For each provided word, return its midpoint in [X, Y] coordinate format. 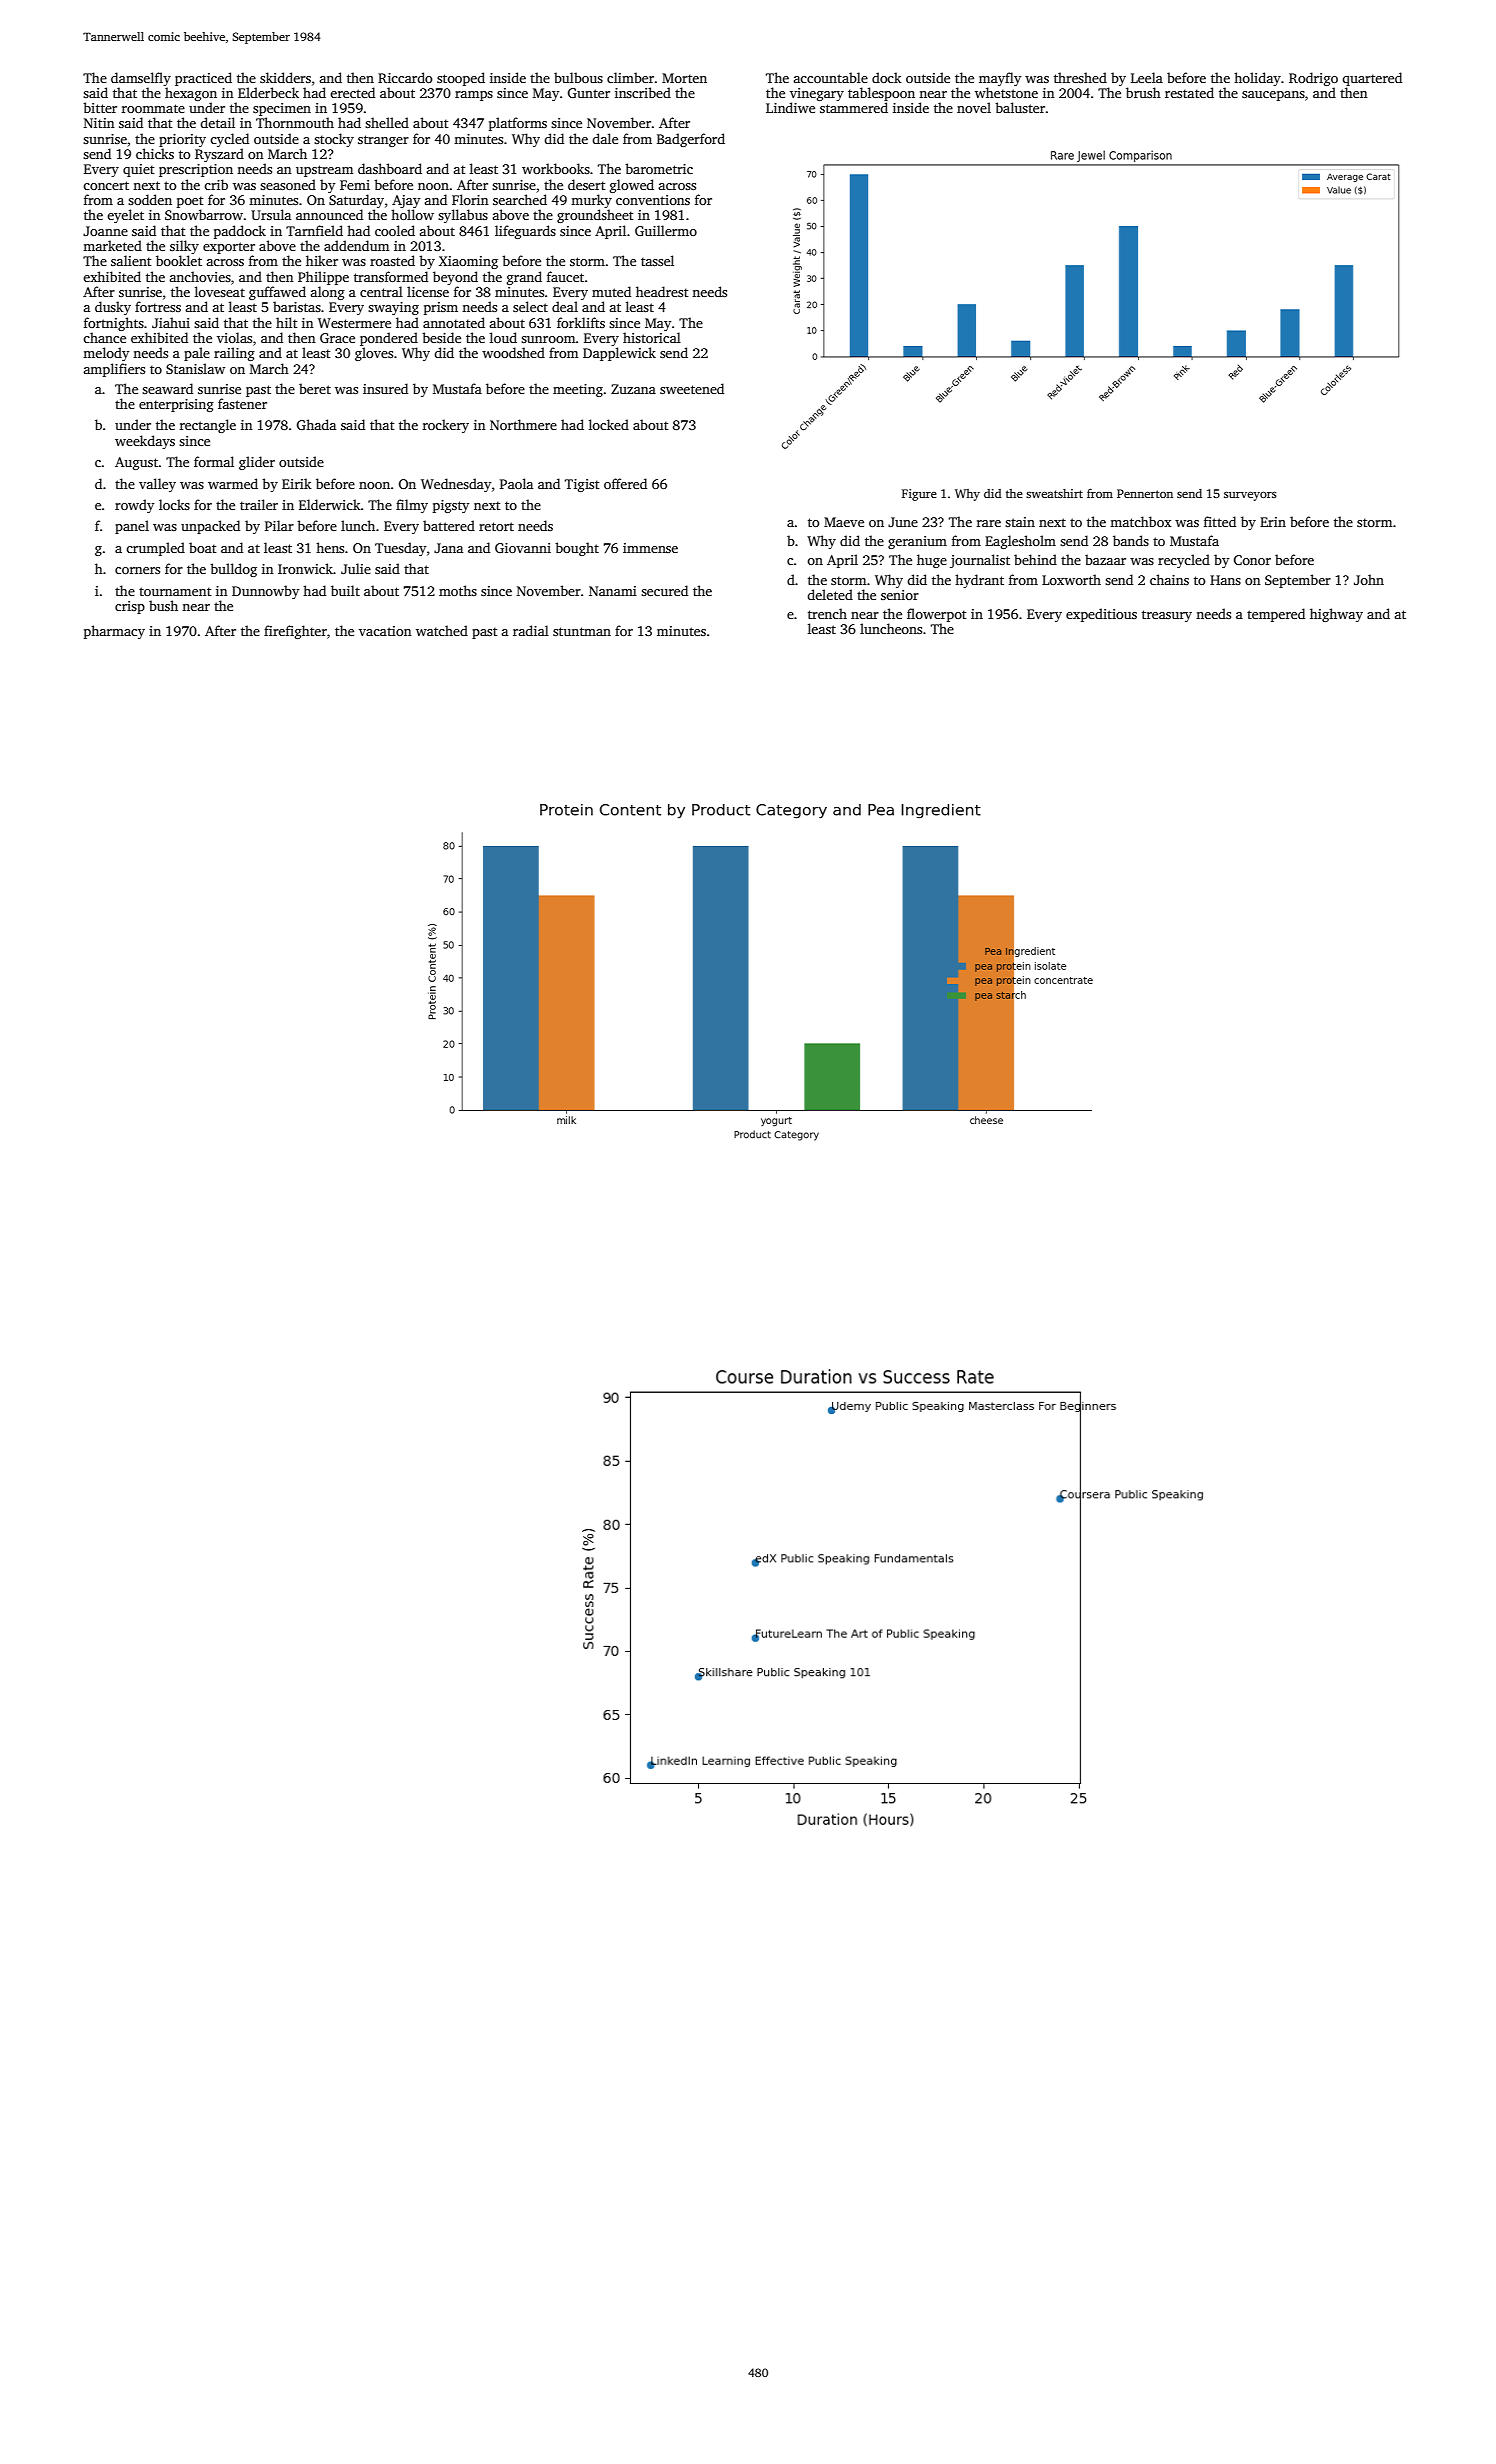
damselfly [141, 79]
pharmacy [114, 632]
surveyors [1250, 496]
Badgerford [691, 140]
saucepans [1273, 96]
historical [652, 337]
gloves [374, 354]
